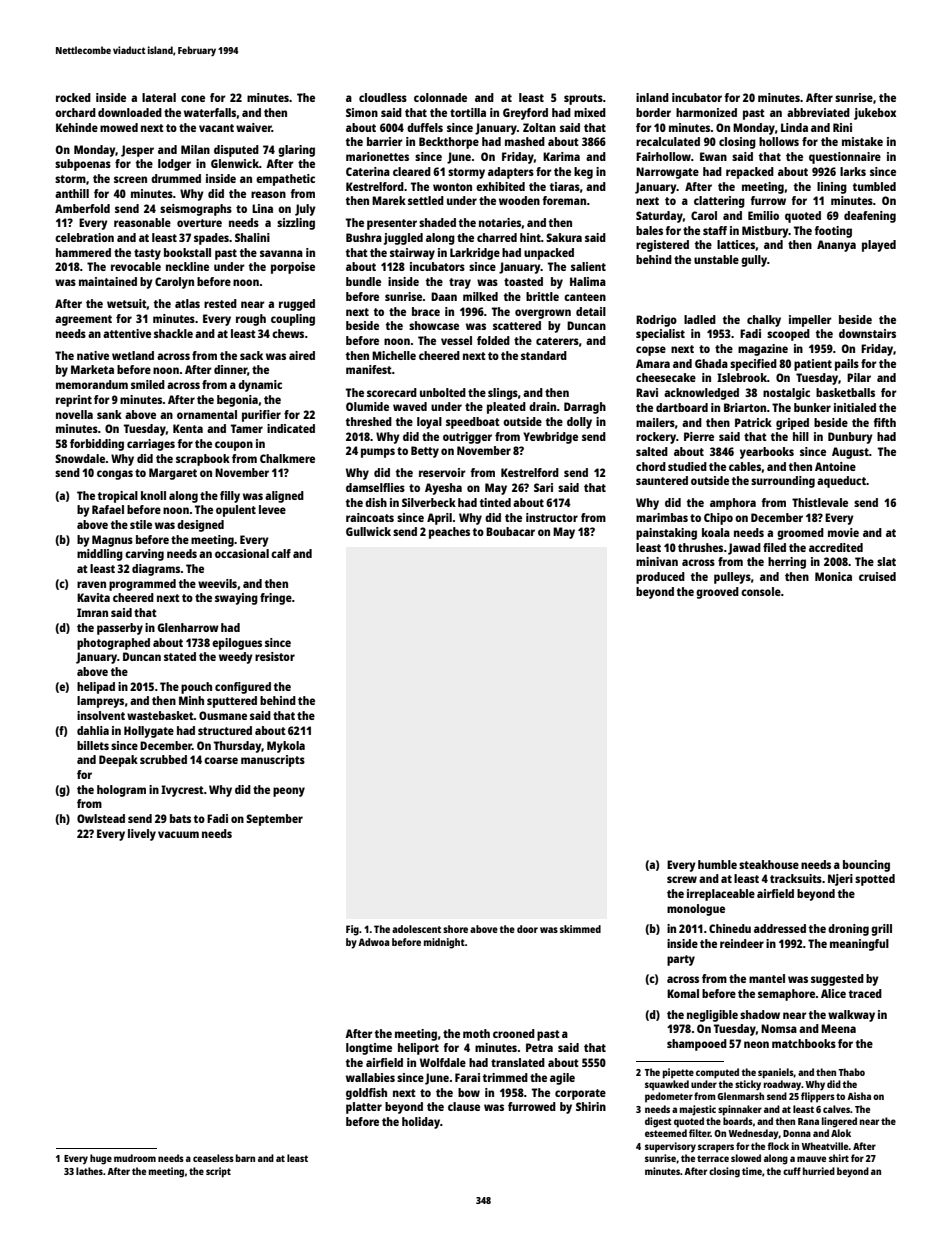 The width and height of the page is (952, 1233). What do you see at coordinates (137, 151) in the page?
I see `Jesper` at bounding box center [137, 151].
